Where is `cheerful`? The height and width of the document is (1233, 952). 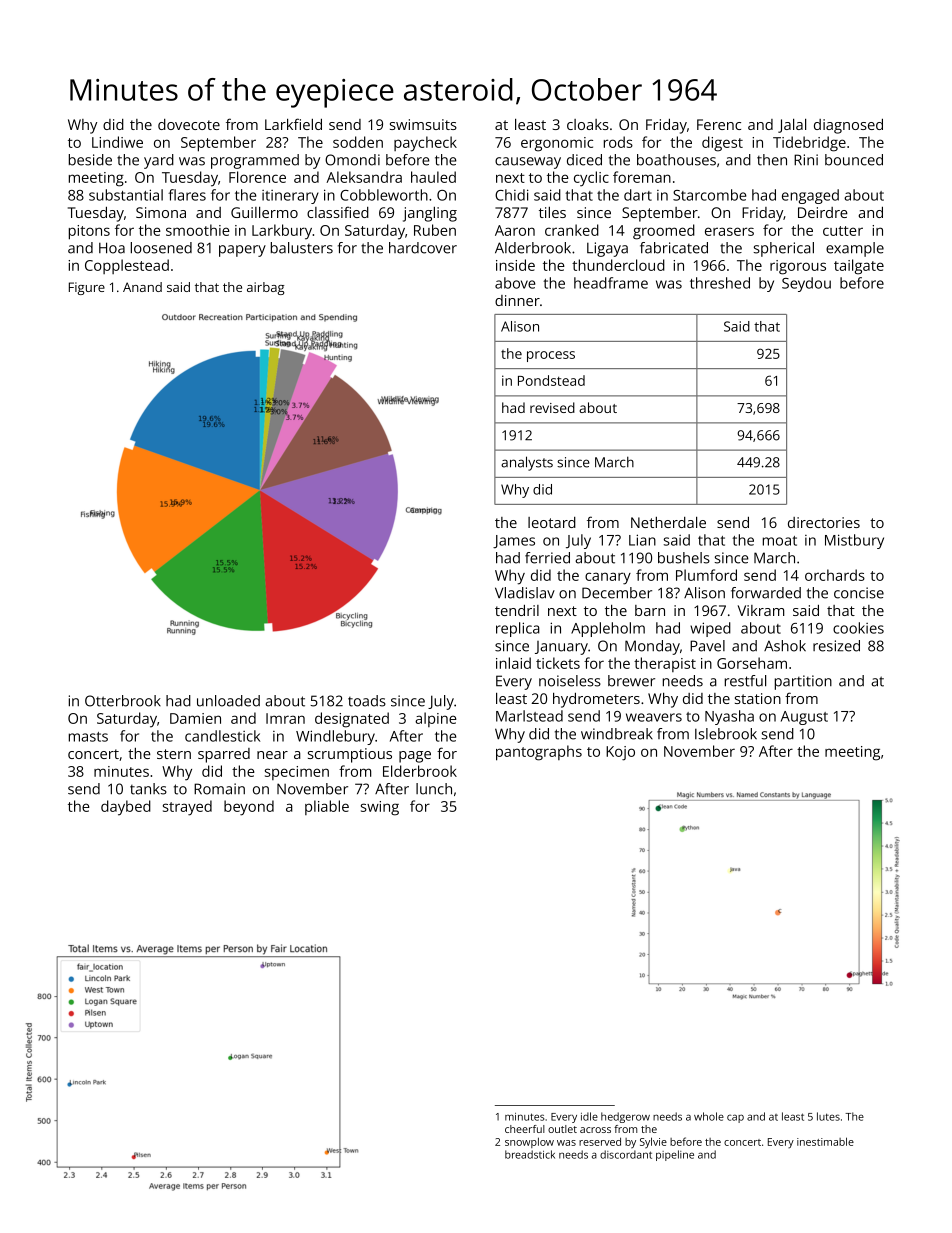
cheerful is located at coordinates (525, 1129).
